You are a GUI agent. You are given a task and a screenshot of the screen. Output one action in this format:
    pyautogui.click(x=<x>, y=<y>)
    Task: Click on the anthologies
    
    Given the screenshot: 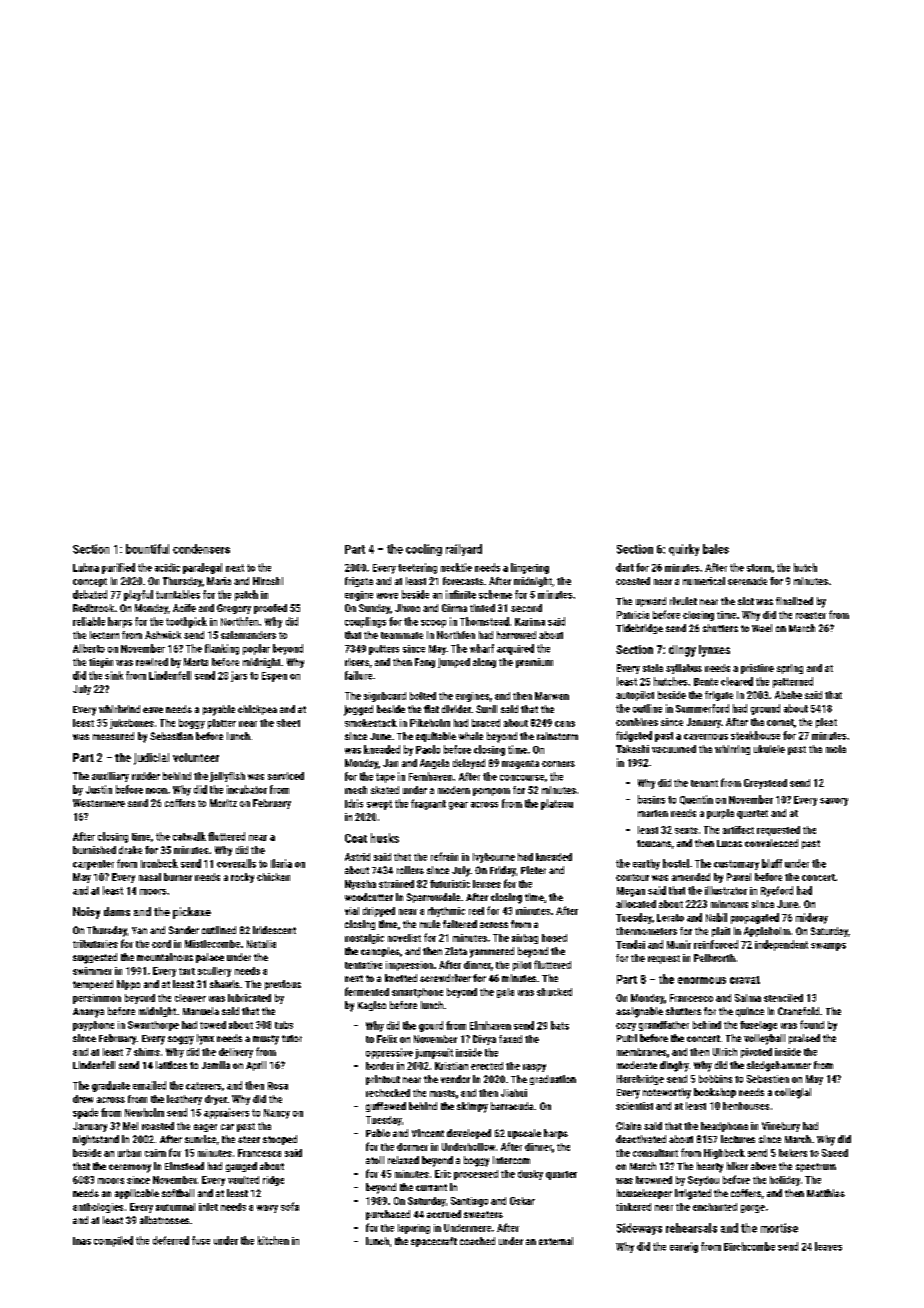 What is the action you would take?
    pyautogui.click(x=98, y=1208)
